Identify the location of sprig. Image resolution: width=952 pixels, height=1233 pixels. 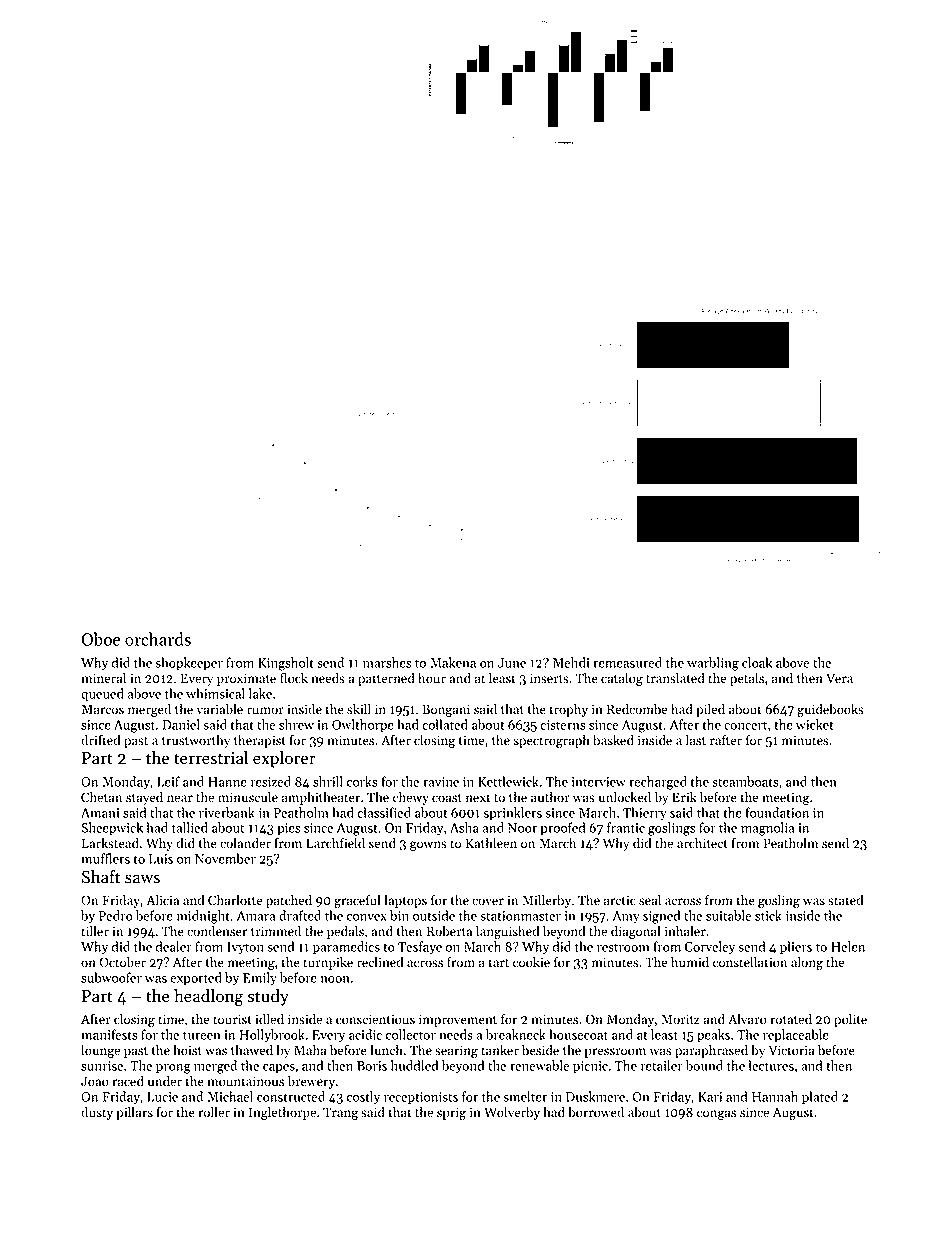
(451, 1113).
